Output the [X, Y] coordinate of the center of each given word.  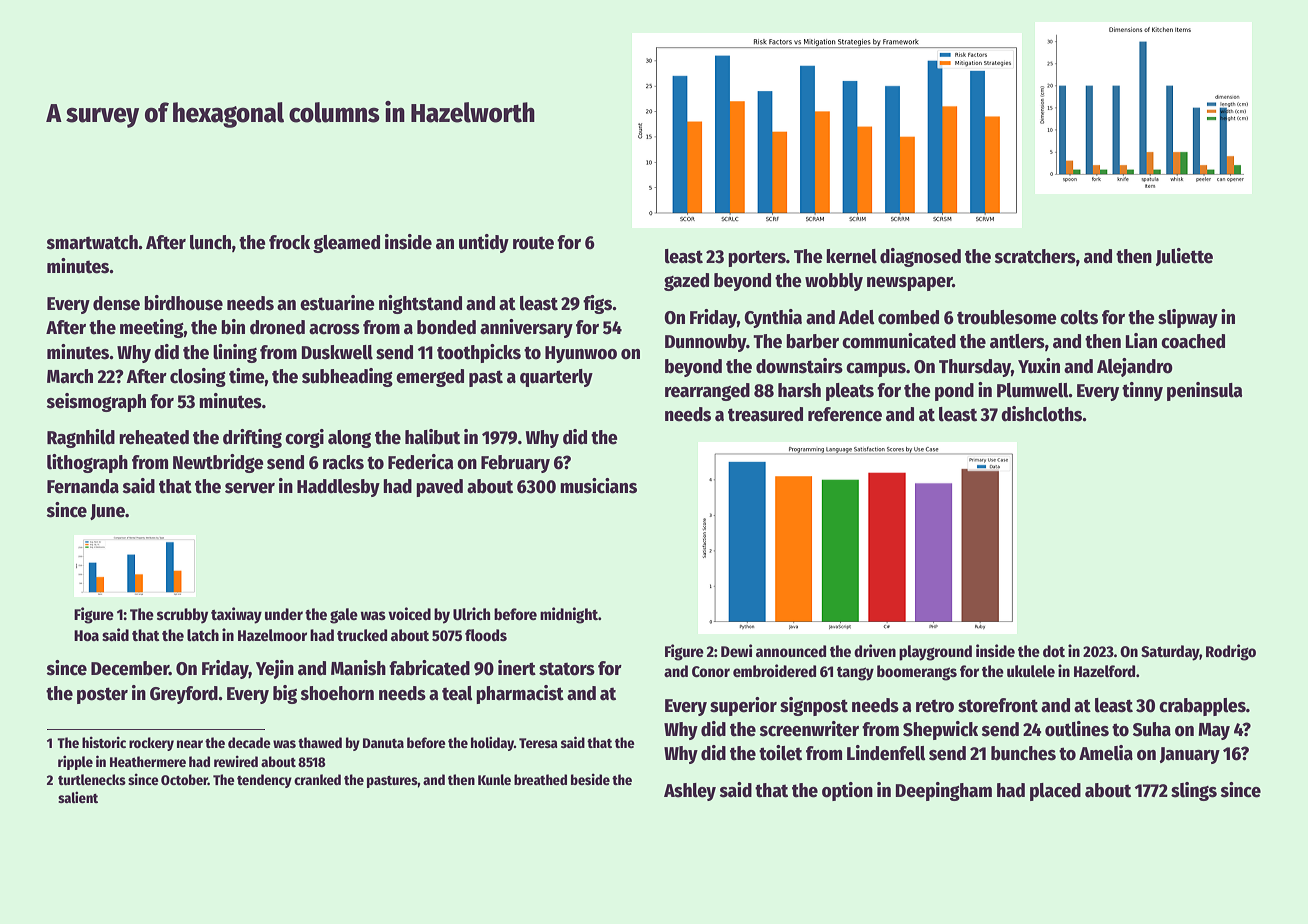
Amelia [1106, 753]
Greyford [184, 695]
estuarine [337, 303]
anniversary [526, 328]
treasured [765, 414]
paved [439, 488]
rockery [151, 744]
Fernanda [83, 486]
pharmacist [520, 694]
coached [1193, 341]
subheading [347, 377]
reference [845, 414]
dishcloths [1042, 414]
